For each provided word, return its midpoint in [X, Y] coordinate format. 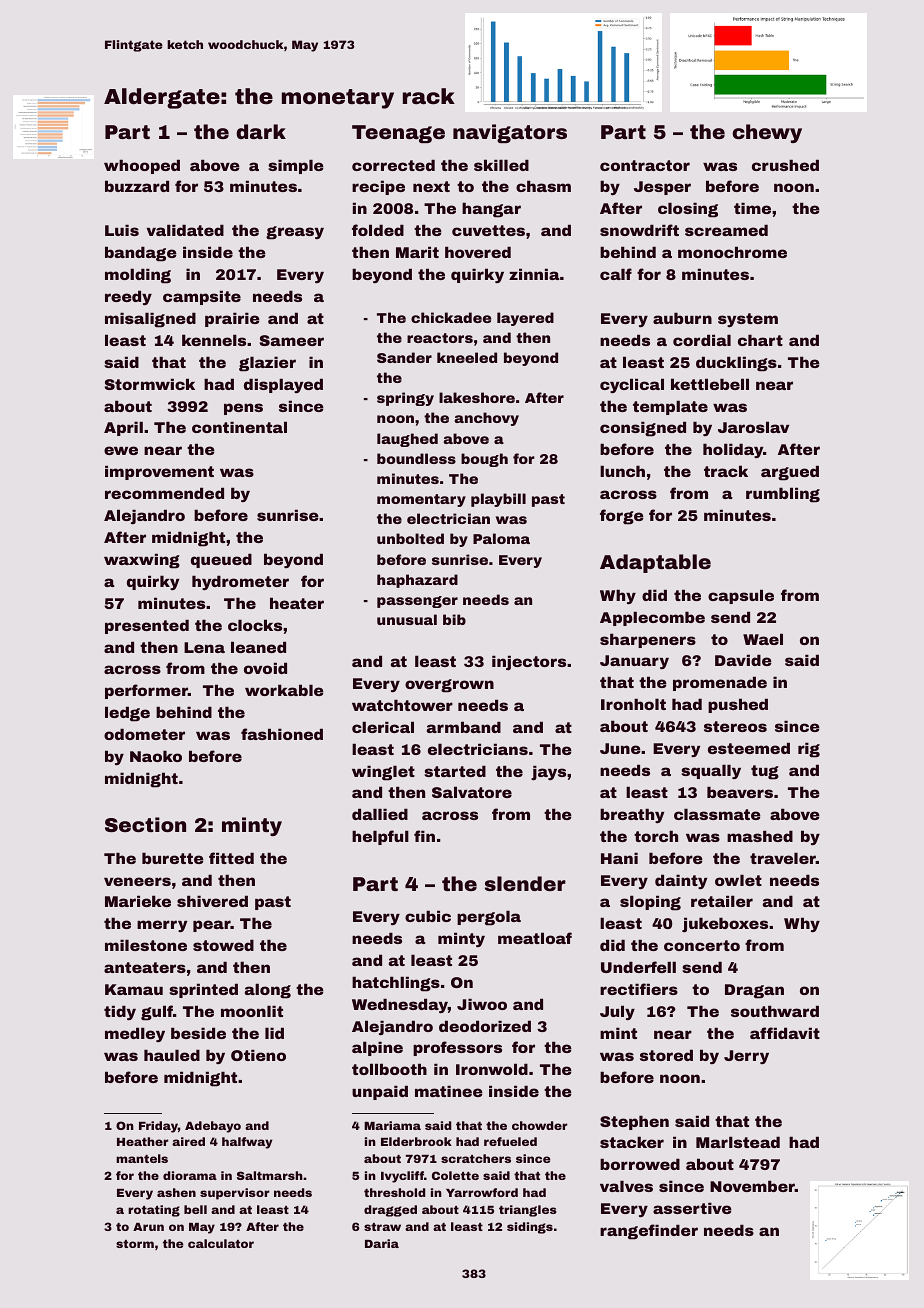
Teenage [398, 134]
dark [261, 131]
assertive [692, 1208]
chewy [767, 133]
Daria [382, 1243]
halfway [247, 1143]
